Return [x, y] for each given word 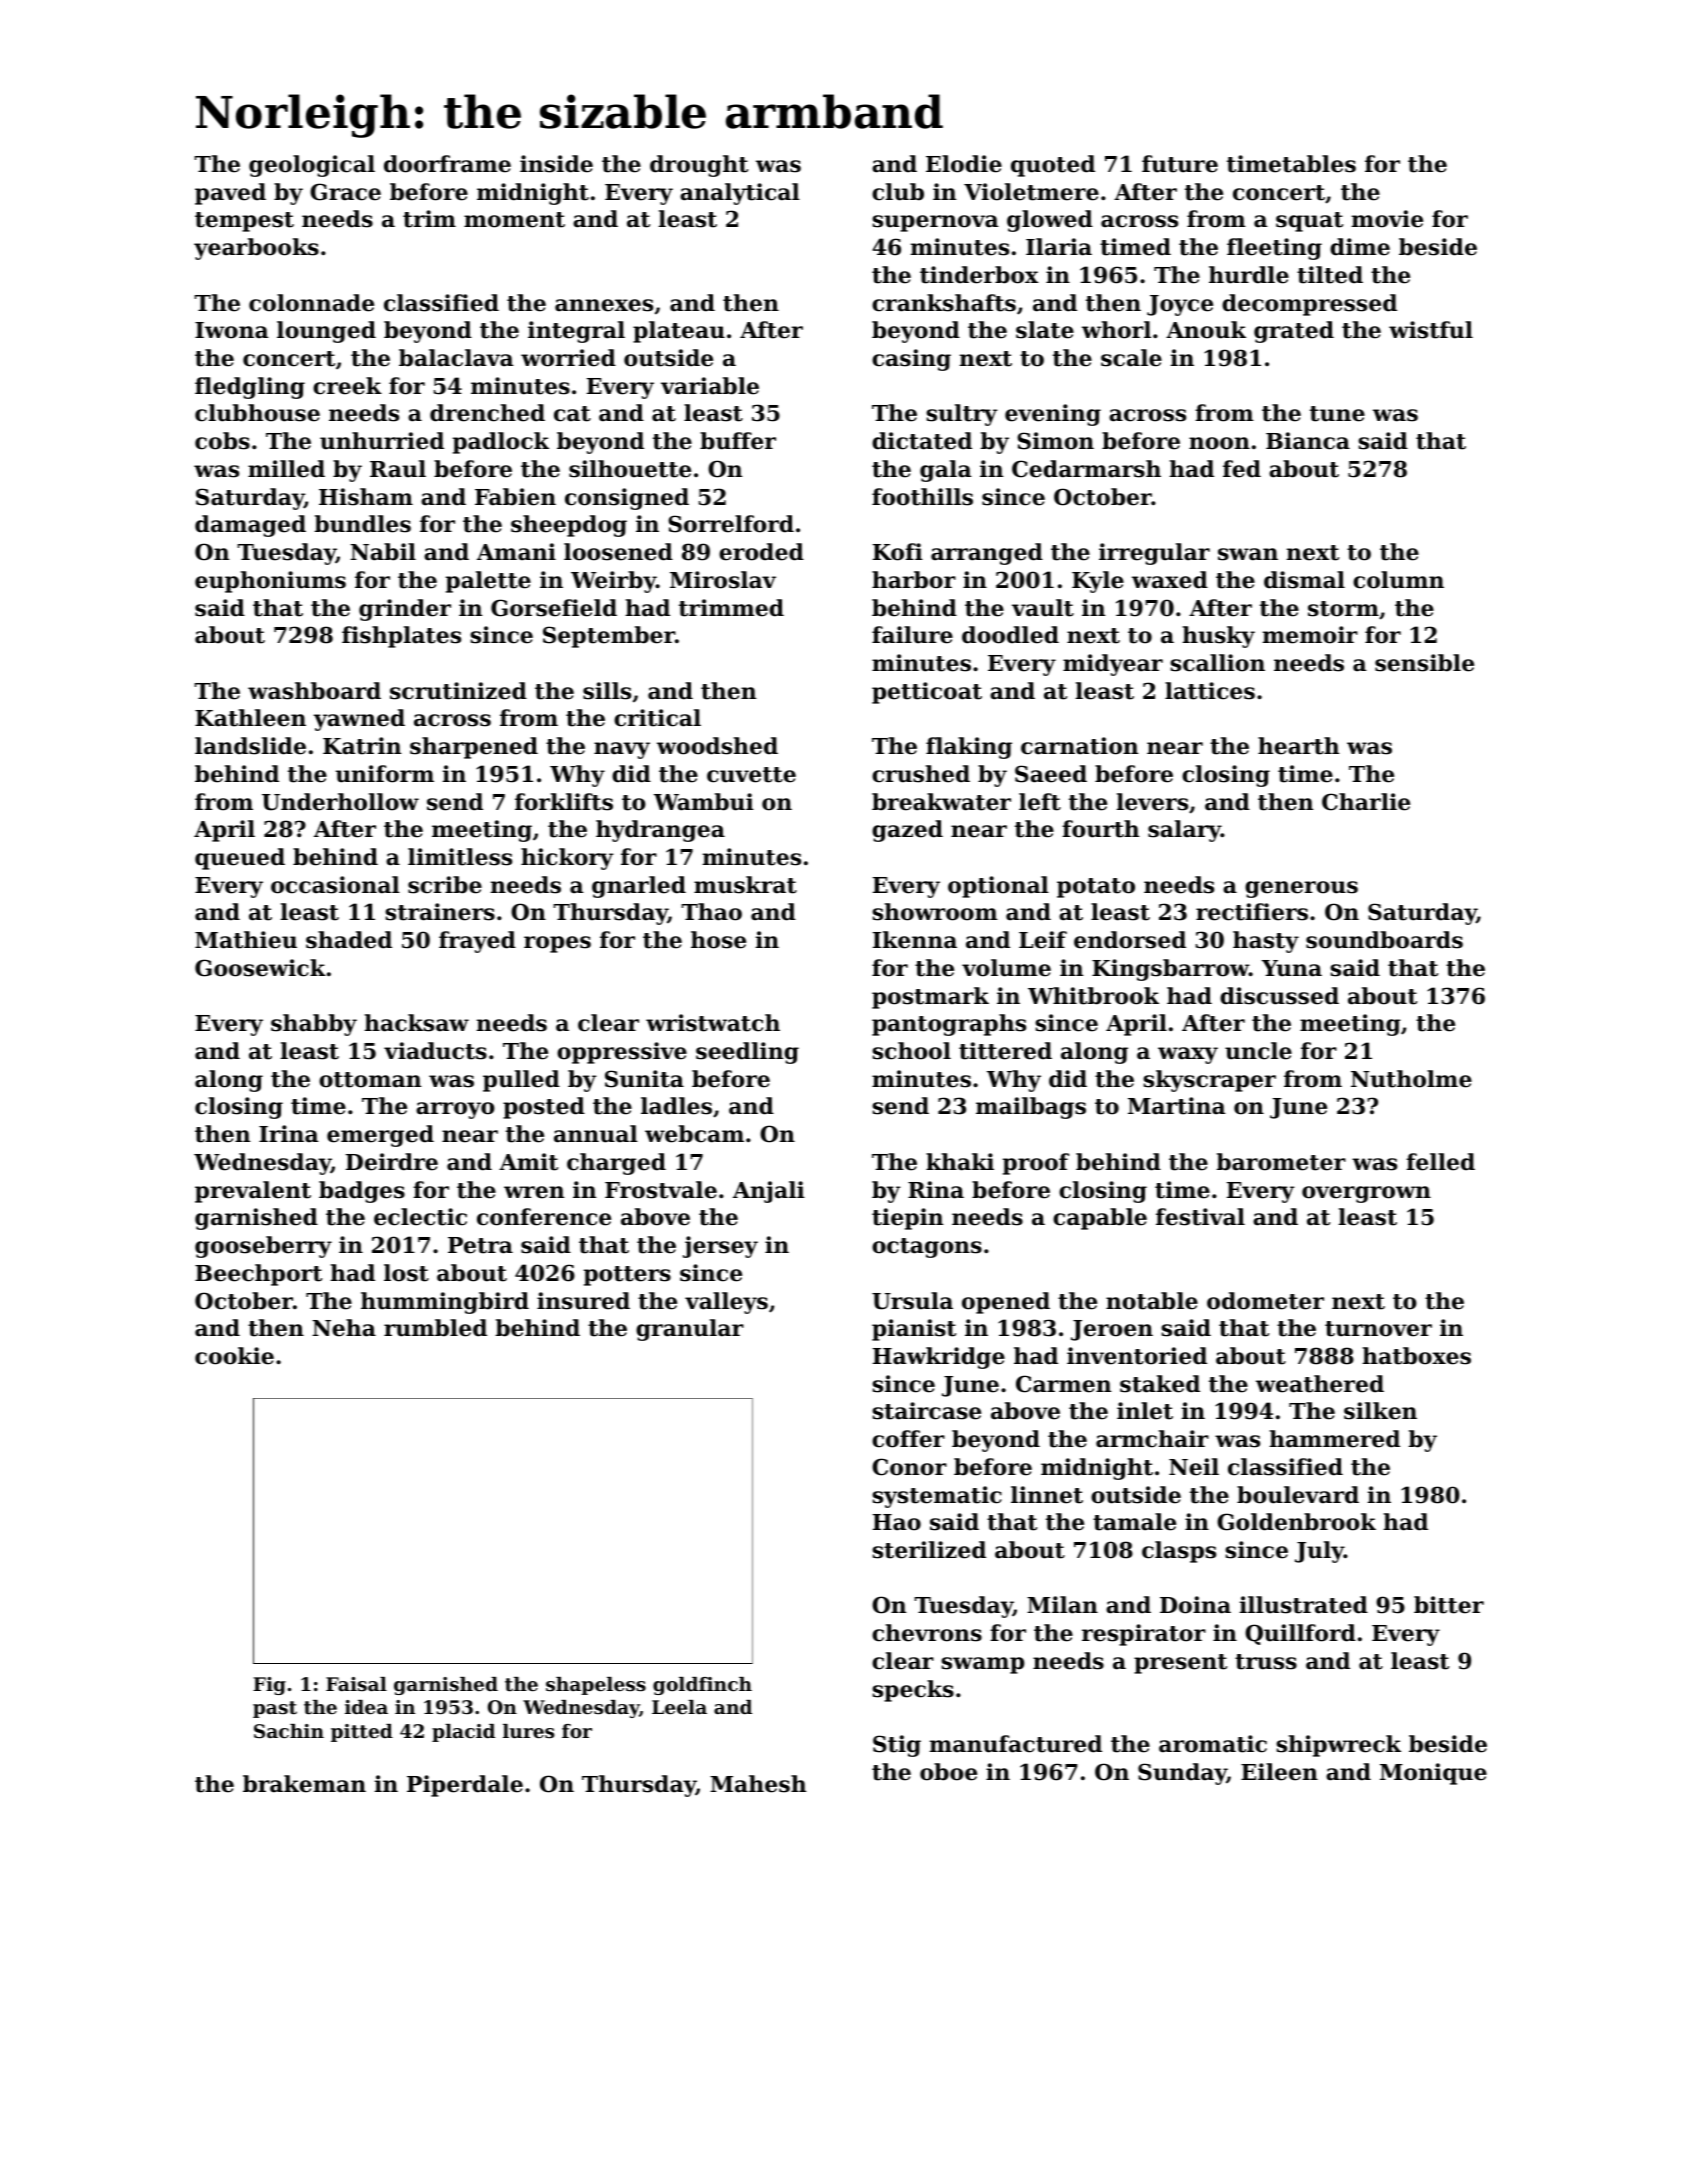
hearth [1298, 746]
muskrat [745, 885]
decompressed [1309, 305]
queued [240, 859]
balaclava [456, 358]
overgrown [1366, 1194]
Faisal [356, 1684]
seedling [747, 1053]
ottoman [370, 1080]
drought [699, 166]
